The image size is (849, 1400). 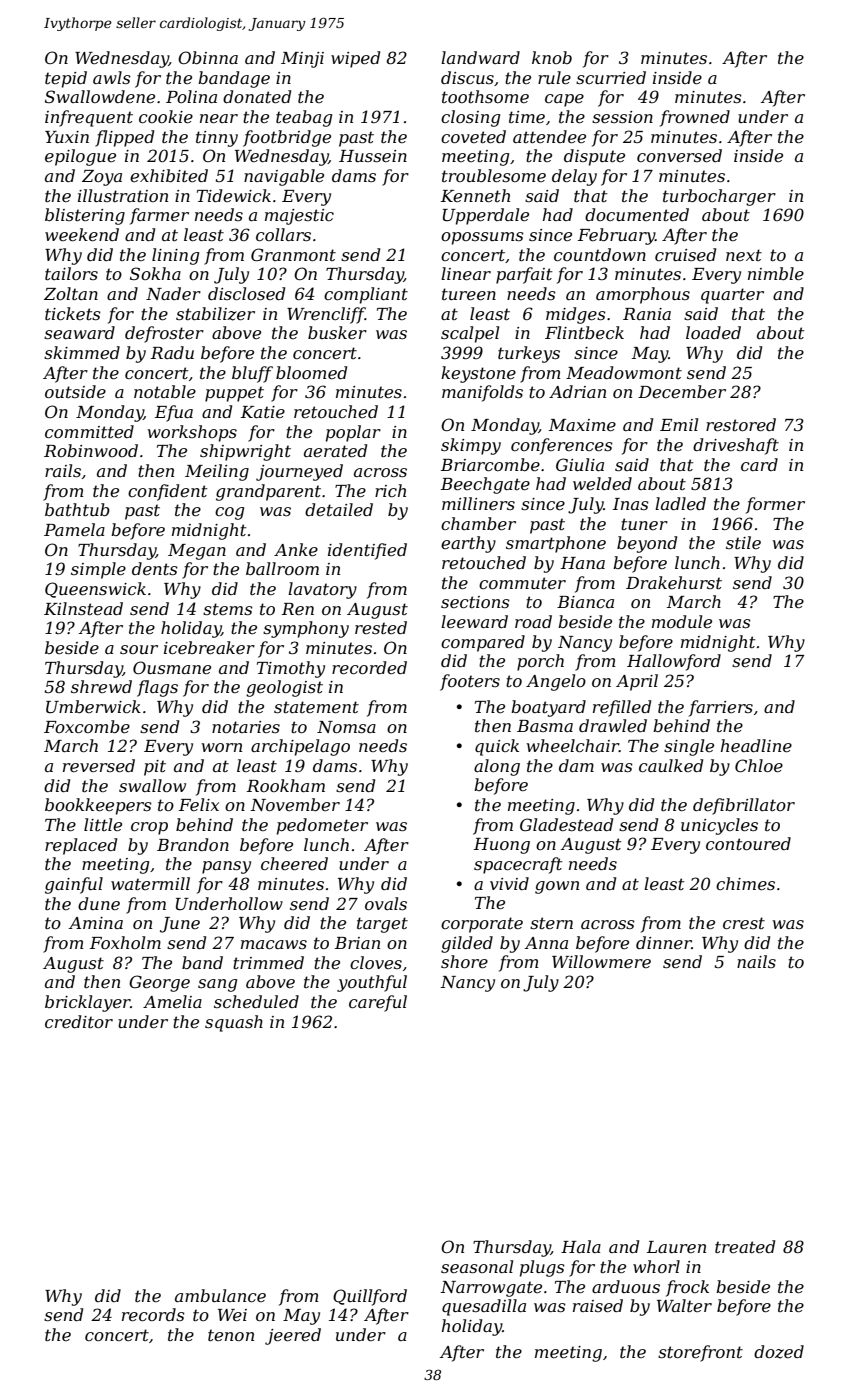 I want to click on turbocharger, so click(x=719, y=197).
